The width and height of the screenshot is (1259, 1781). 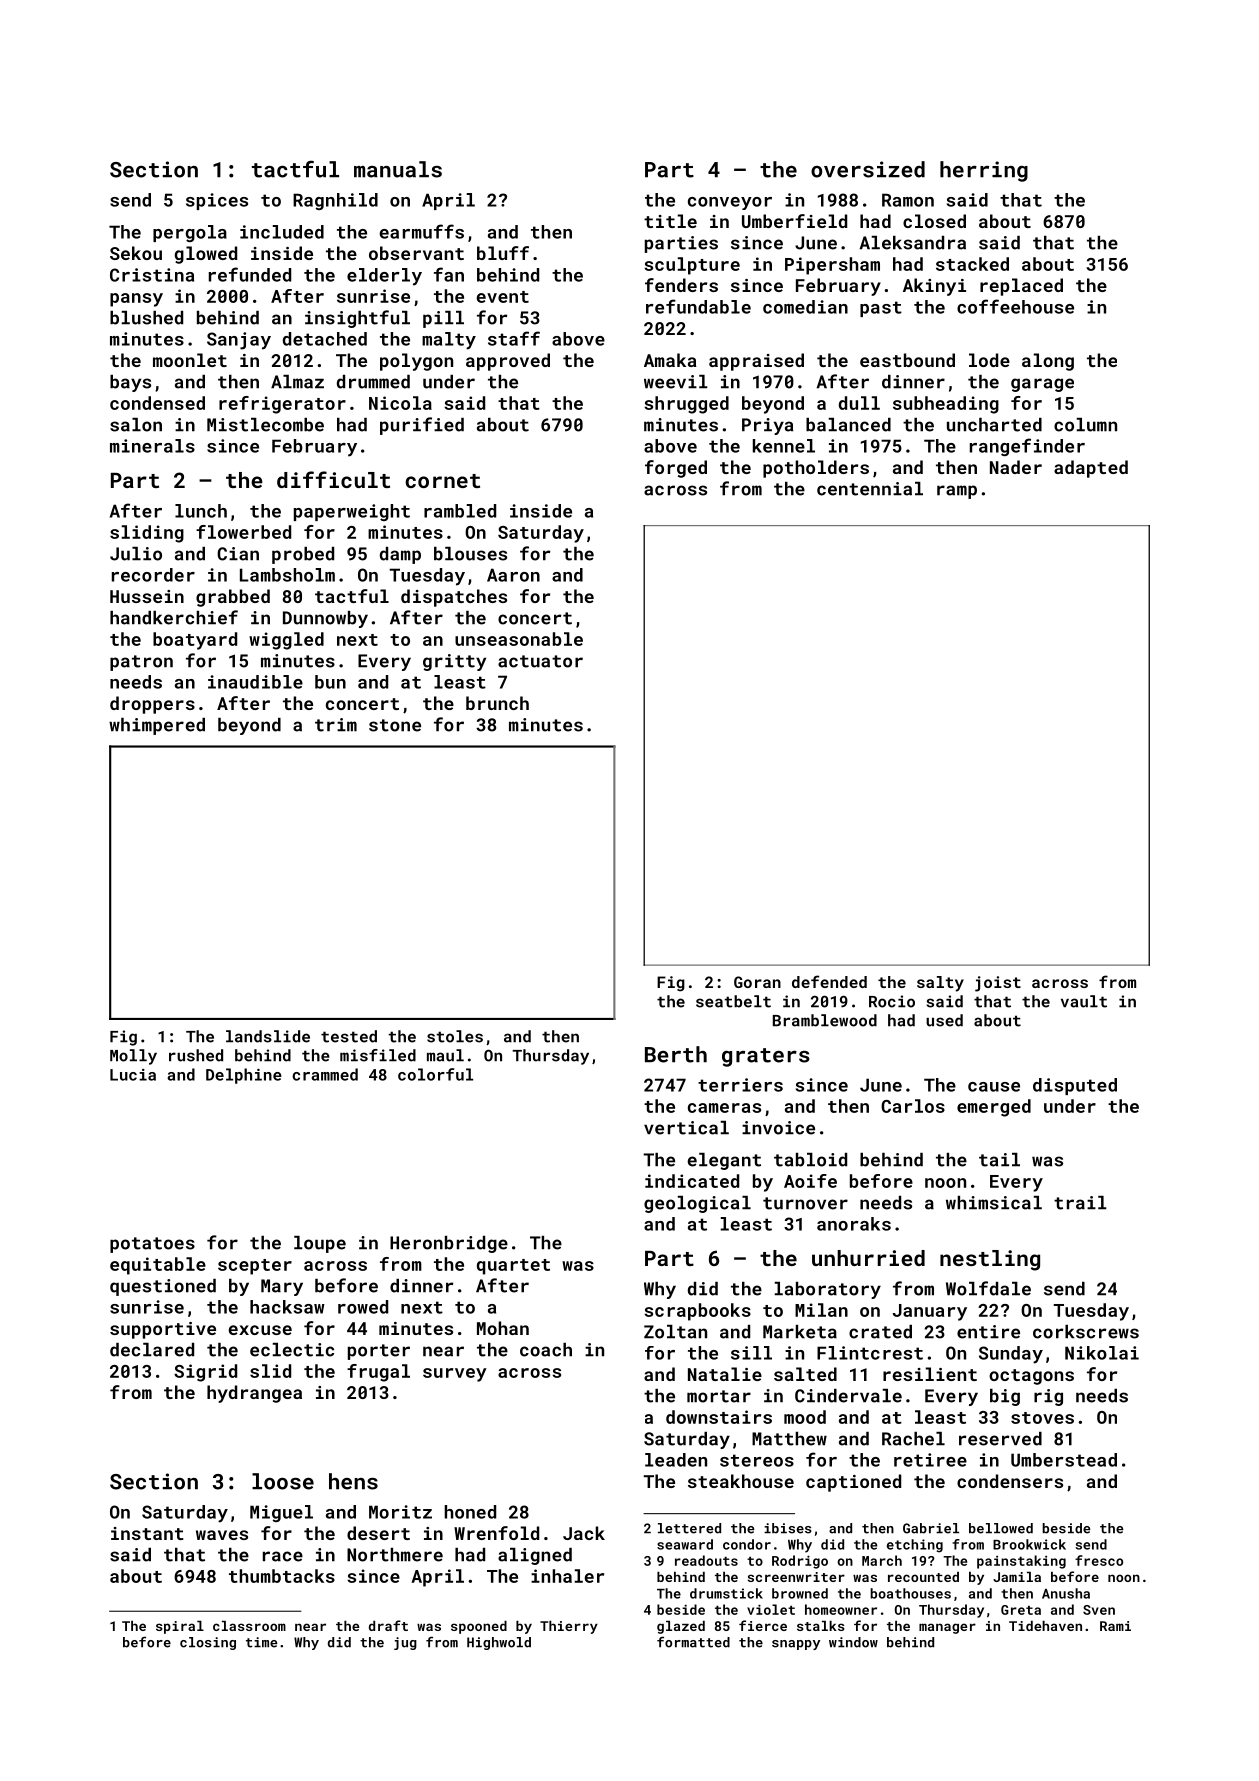 I want to click on fierce, so click(x=763, y=1625).
